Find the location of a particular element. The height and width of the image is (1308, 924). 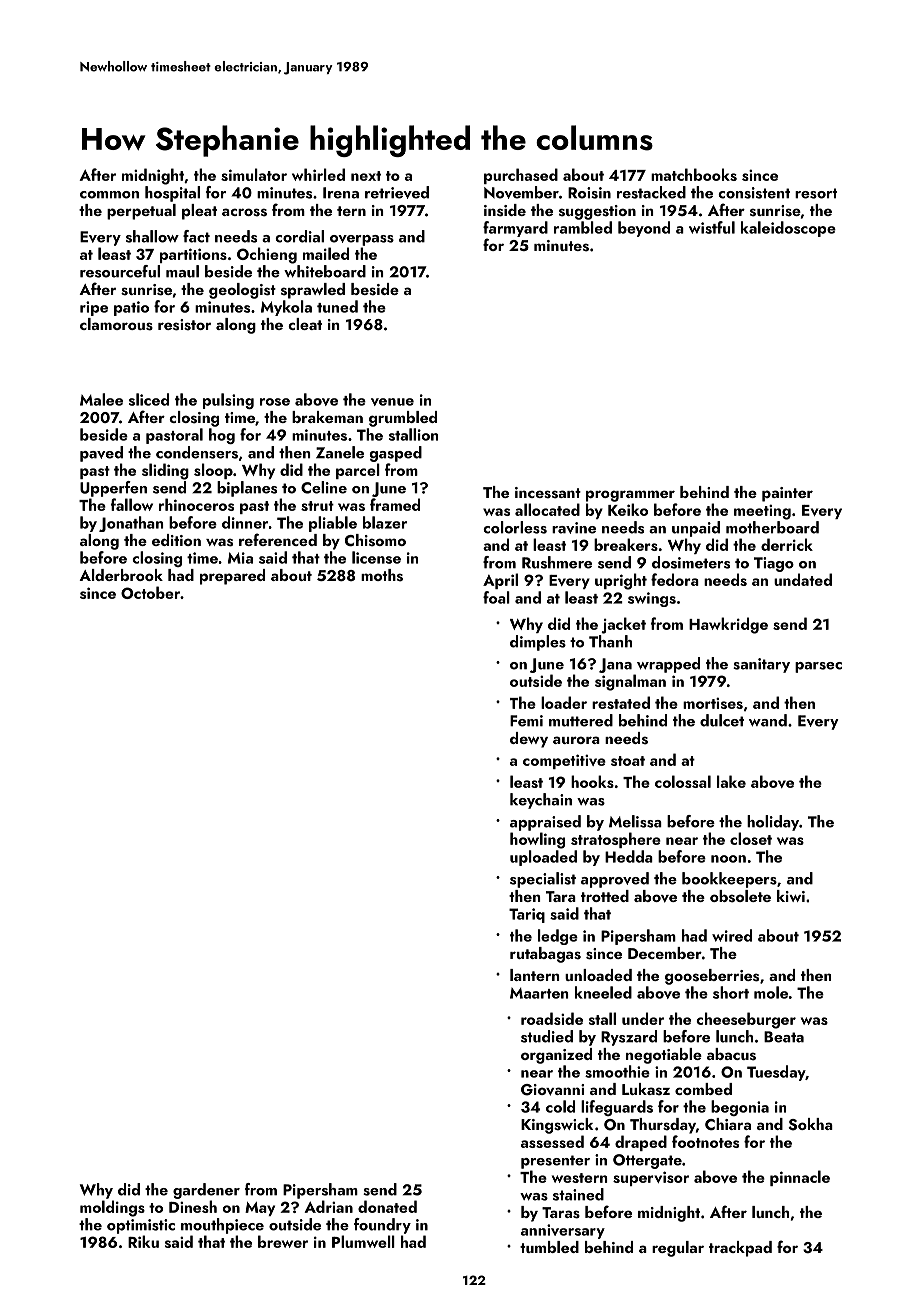

tuned is located at coordinates (337, 306).
